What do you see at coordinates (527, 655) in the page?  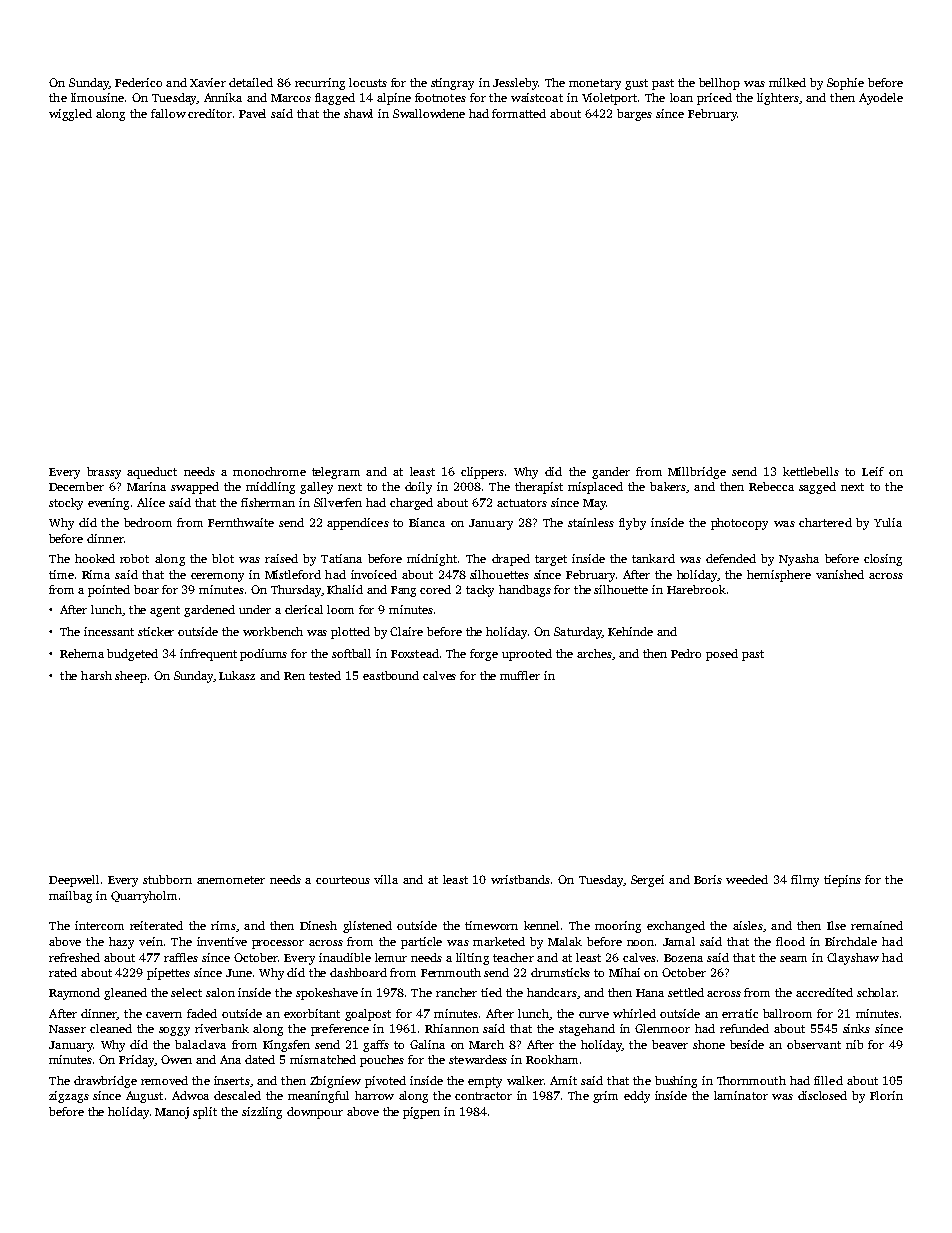 I see `uprooted` at bounding box center [527, 655].
